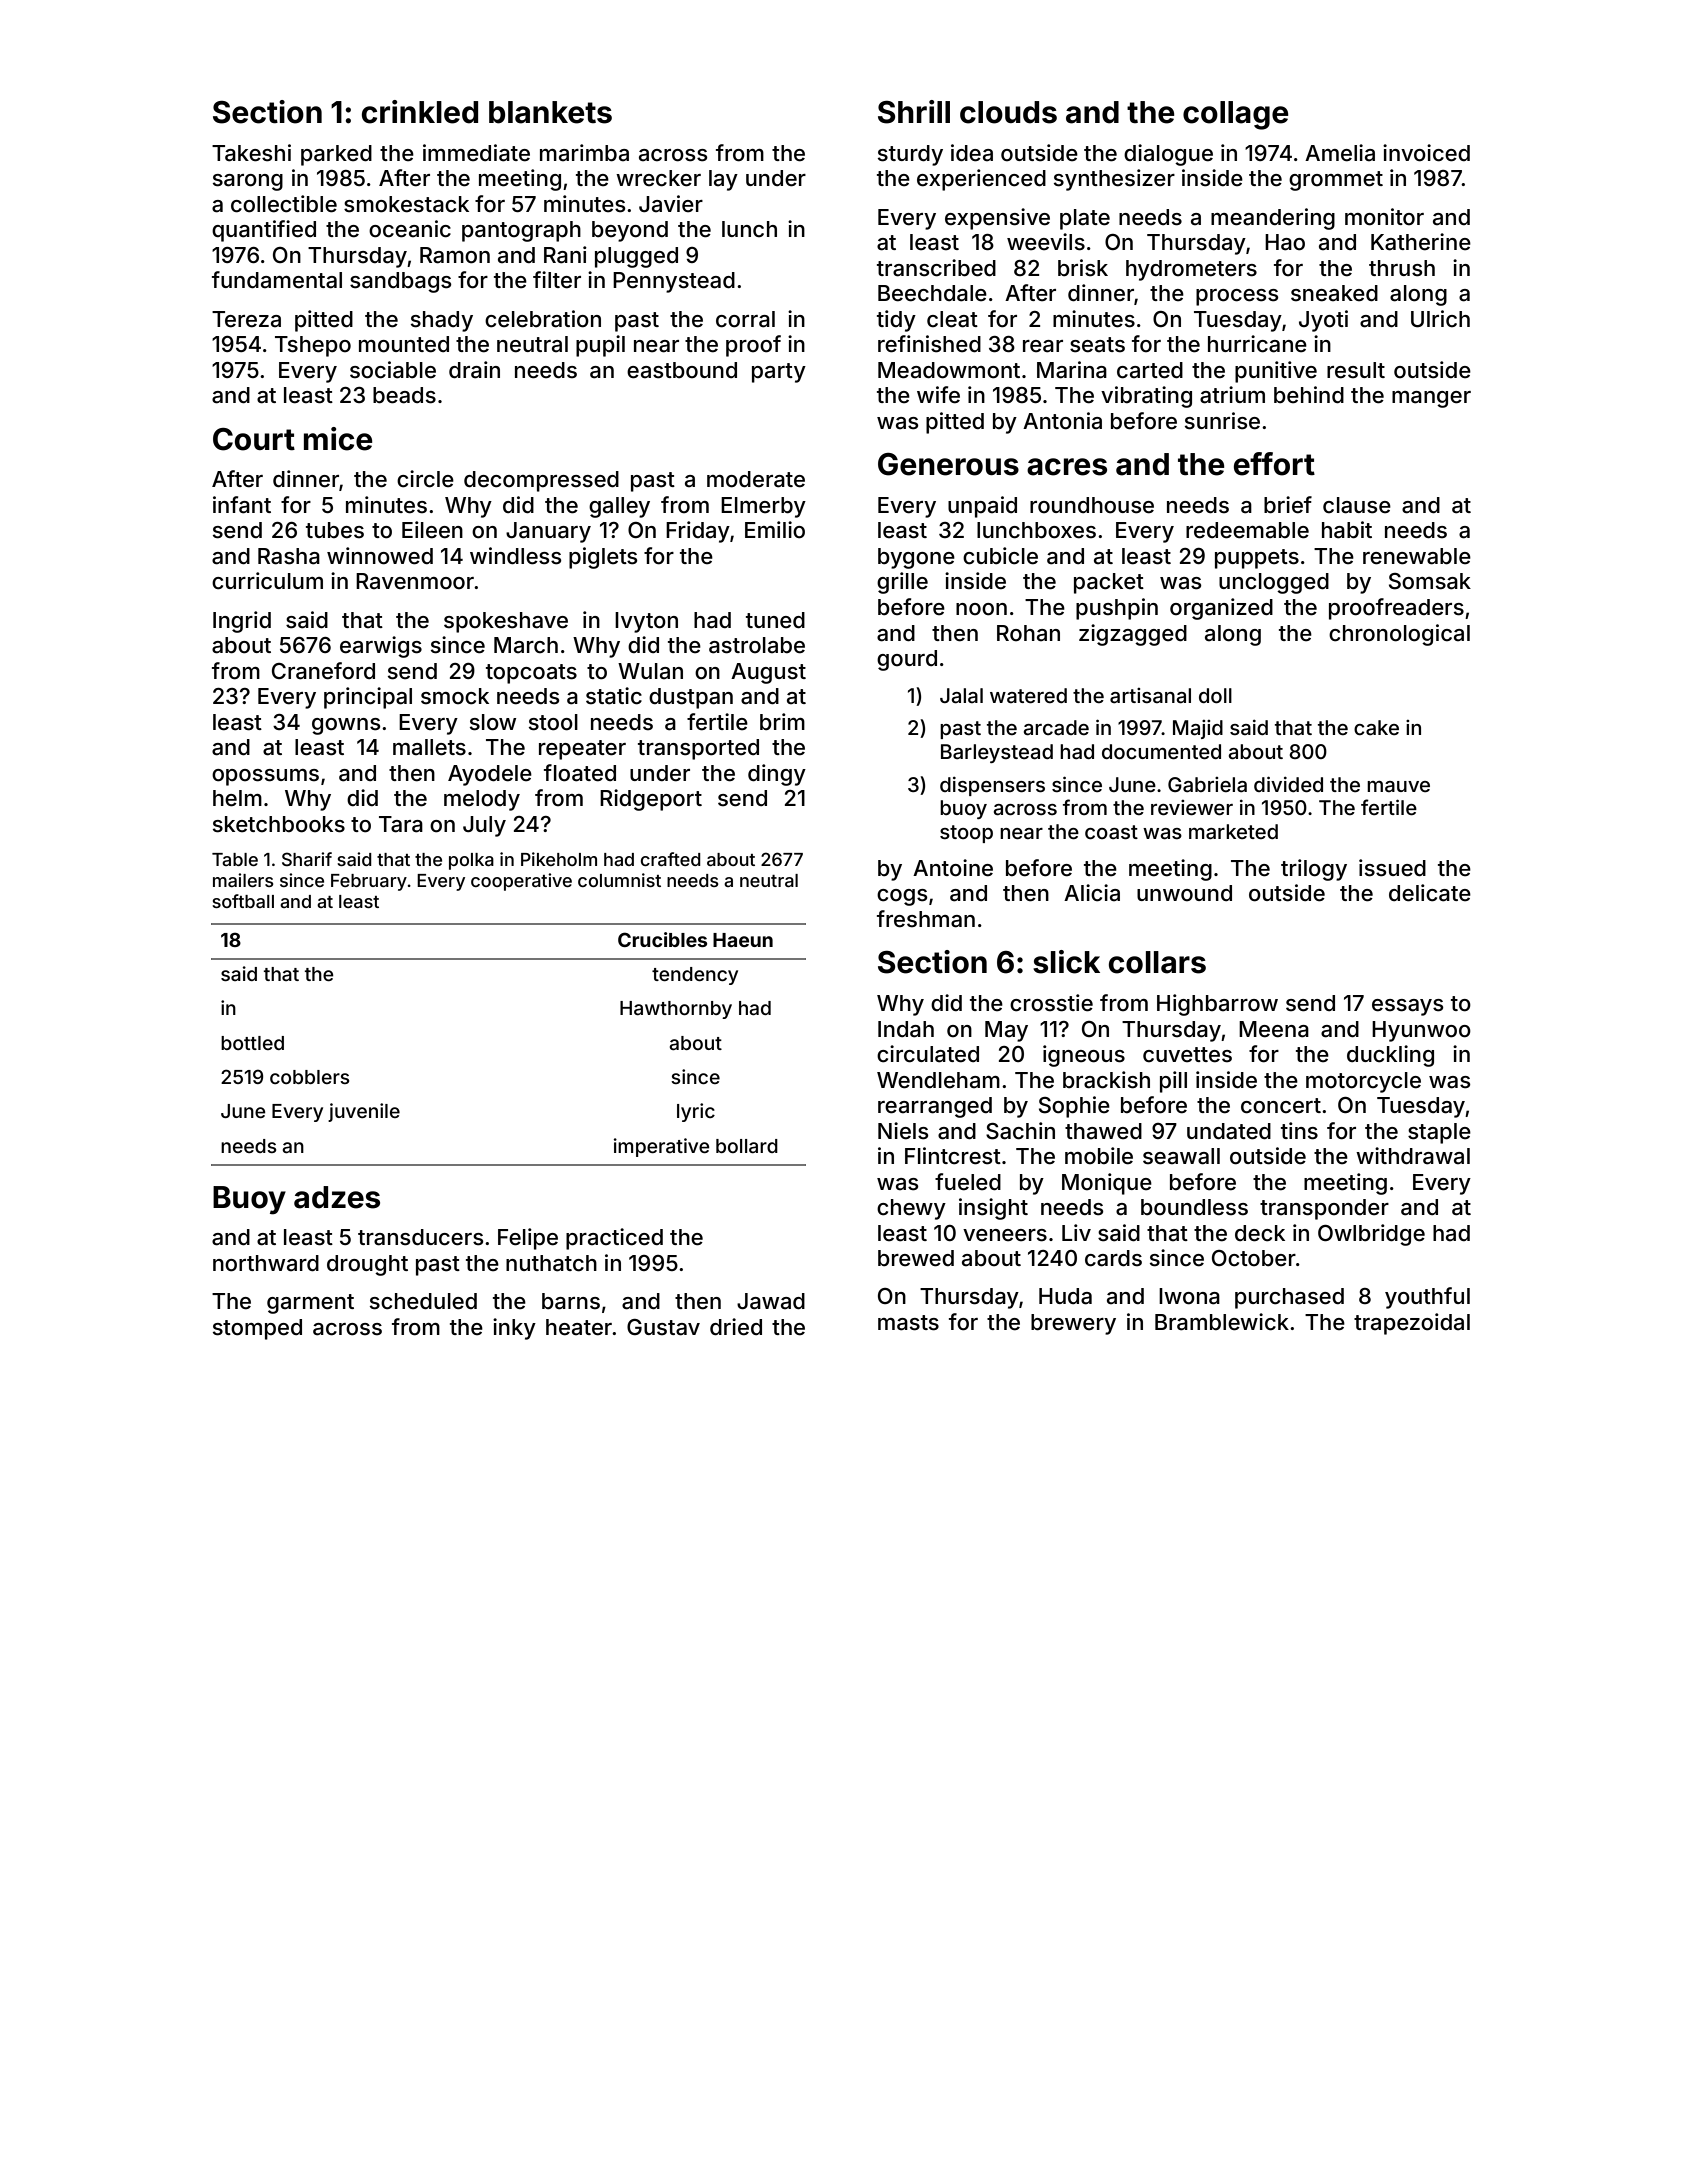 This image has height=2178, width=1683. Describe the element at coordinates (1426, 153) in the image. I see `invoiced` at that location.
